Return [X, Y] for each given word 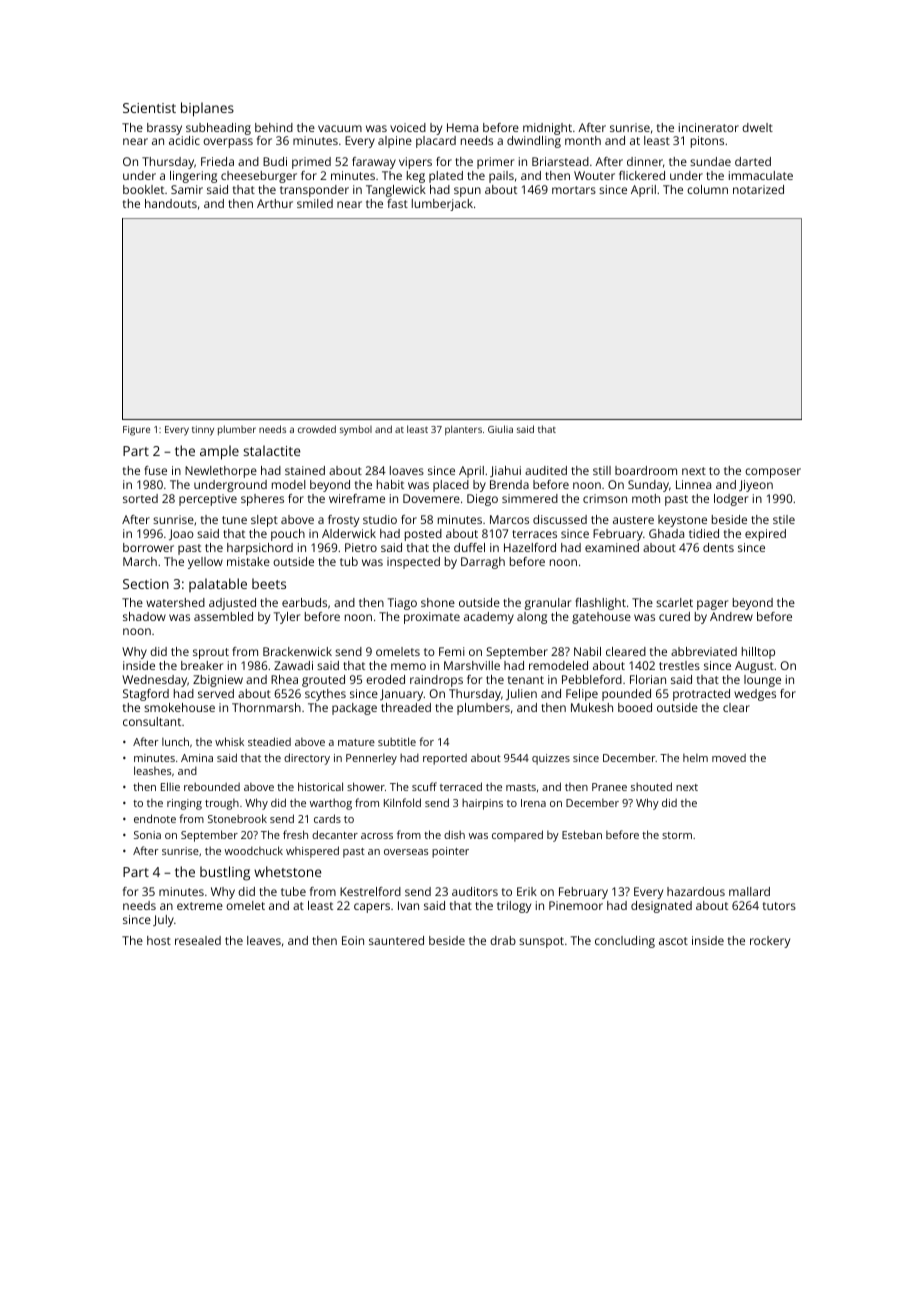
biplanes [207, 109]
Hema [462, 127]
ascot [673, 941]
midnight [547, 129]
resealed [198, 940]
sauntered [396, 940]
